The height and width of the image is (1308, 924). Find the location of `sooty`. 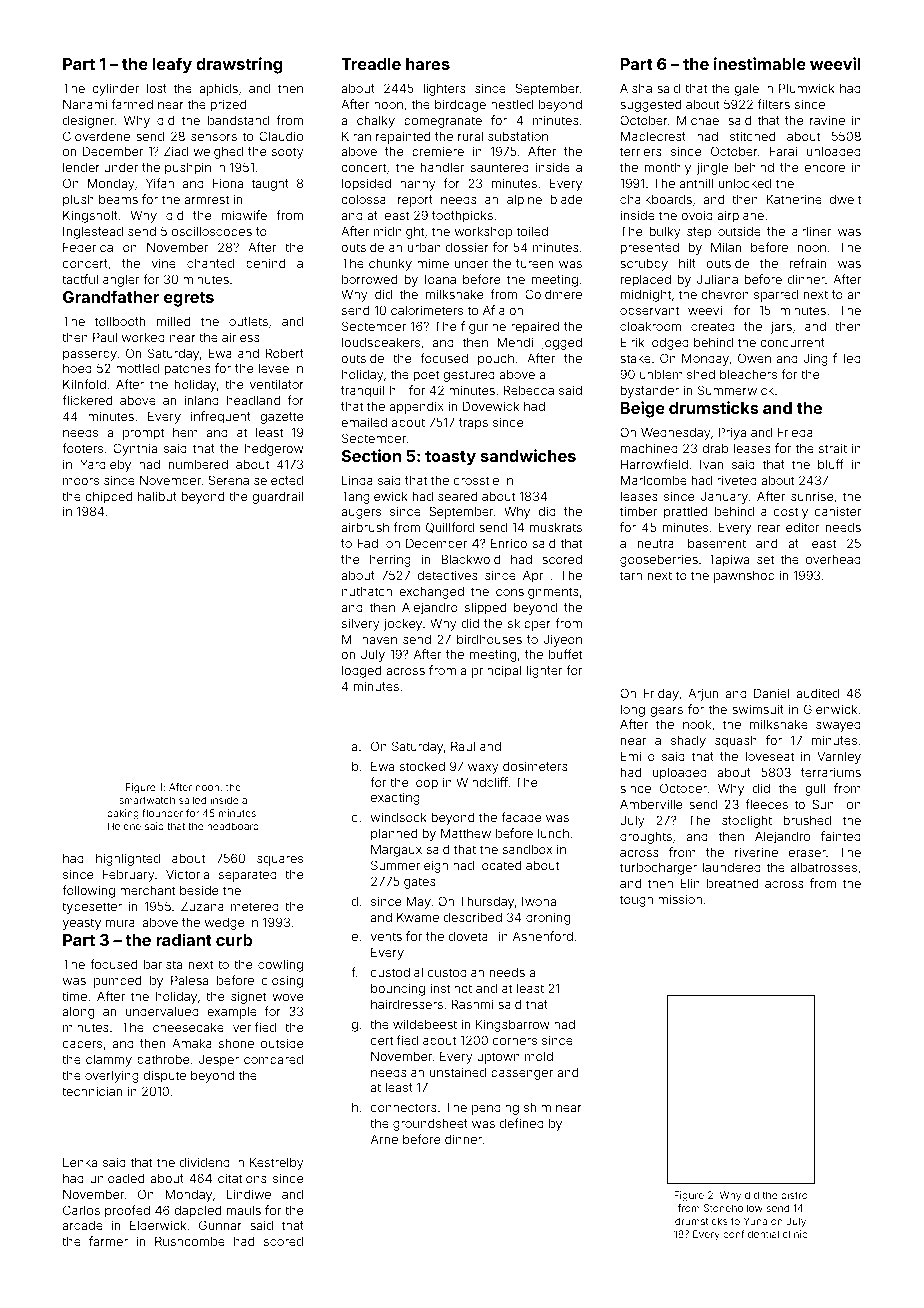

sooty is located at coordinates (288, 153).
